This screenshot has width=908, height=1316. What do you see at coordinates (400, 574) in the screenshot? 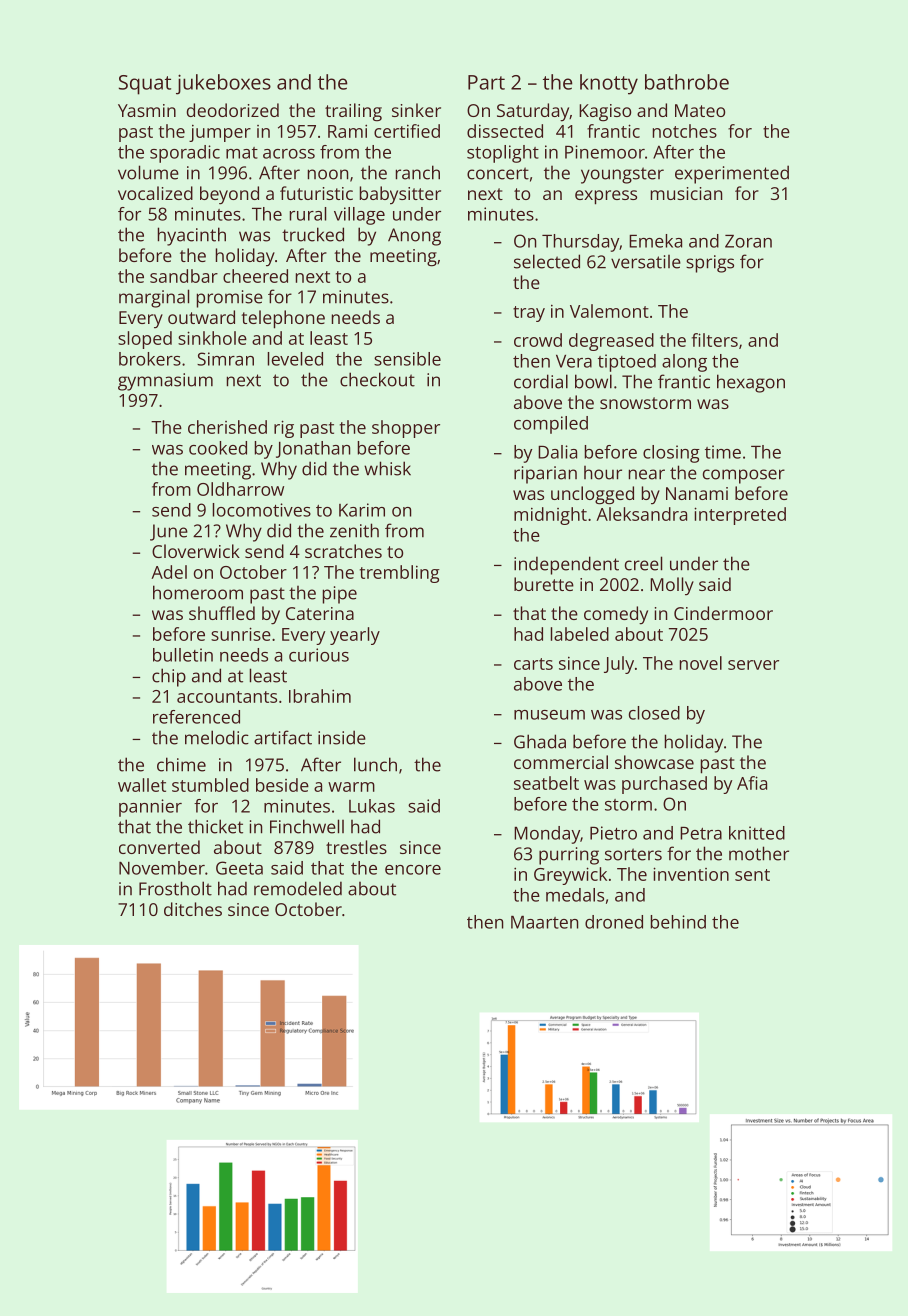
I see `trembling` at bounding box center [400, 574].
